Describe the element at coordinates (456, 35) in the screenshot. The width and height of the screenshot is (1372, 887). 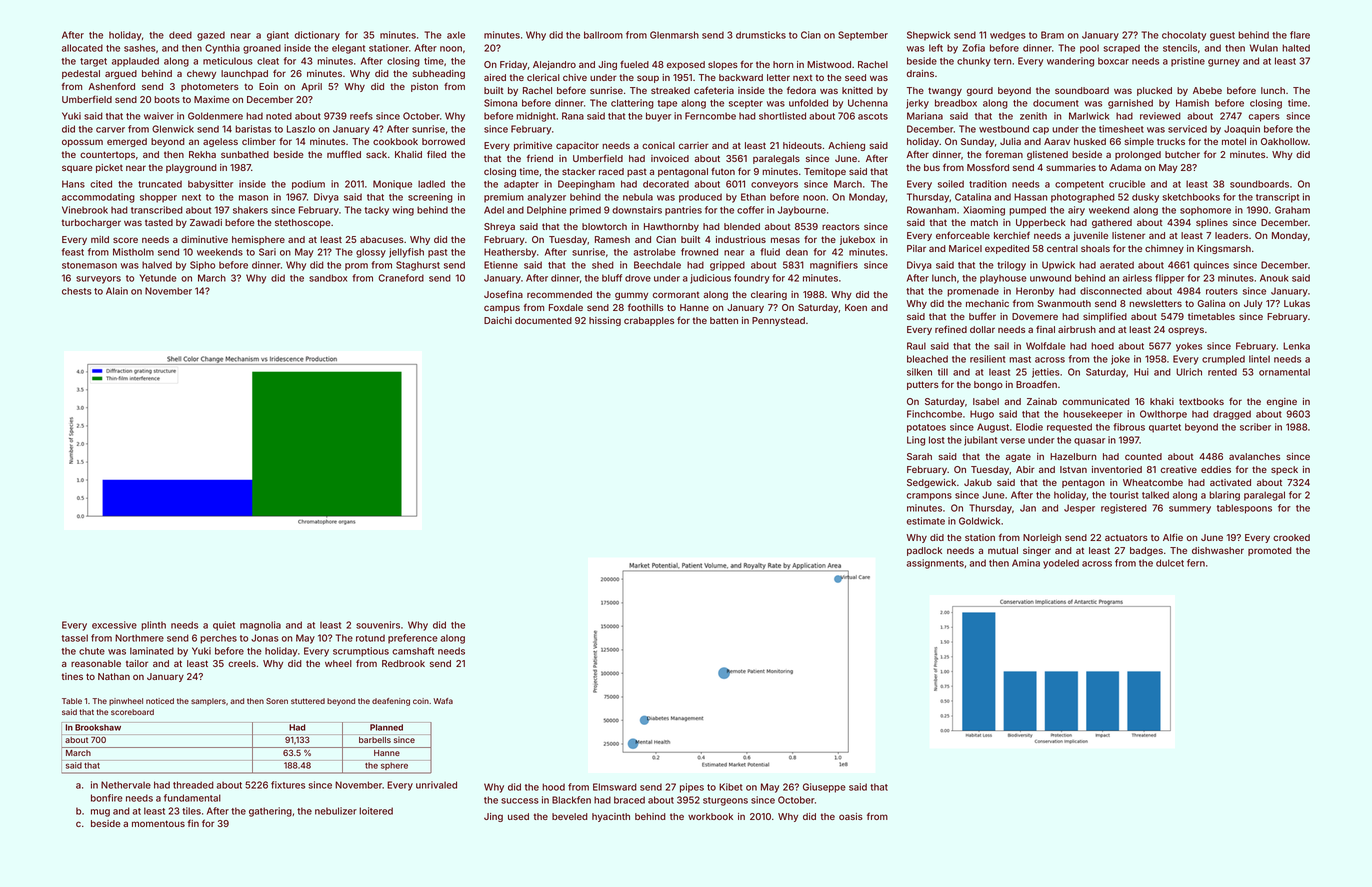
I see `axle` at that location.
